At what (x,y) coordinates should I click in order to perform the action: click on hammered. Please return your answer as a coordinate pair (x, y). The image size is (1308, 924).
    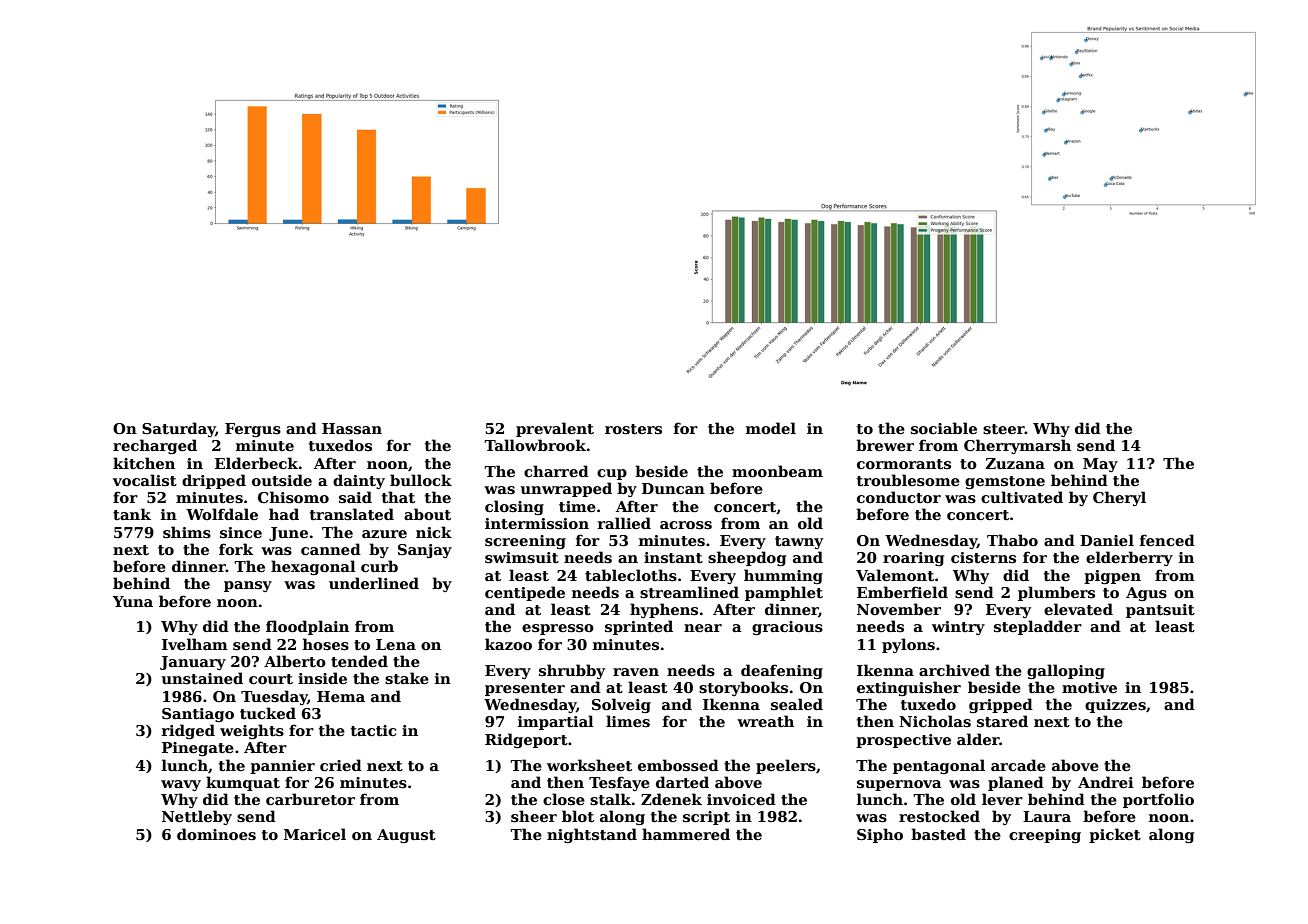
    Looking at the image, I should click on (686, 834).
